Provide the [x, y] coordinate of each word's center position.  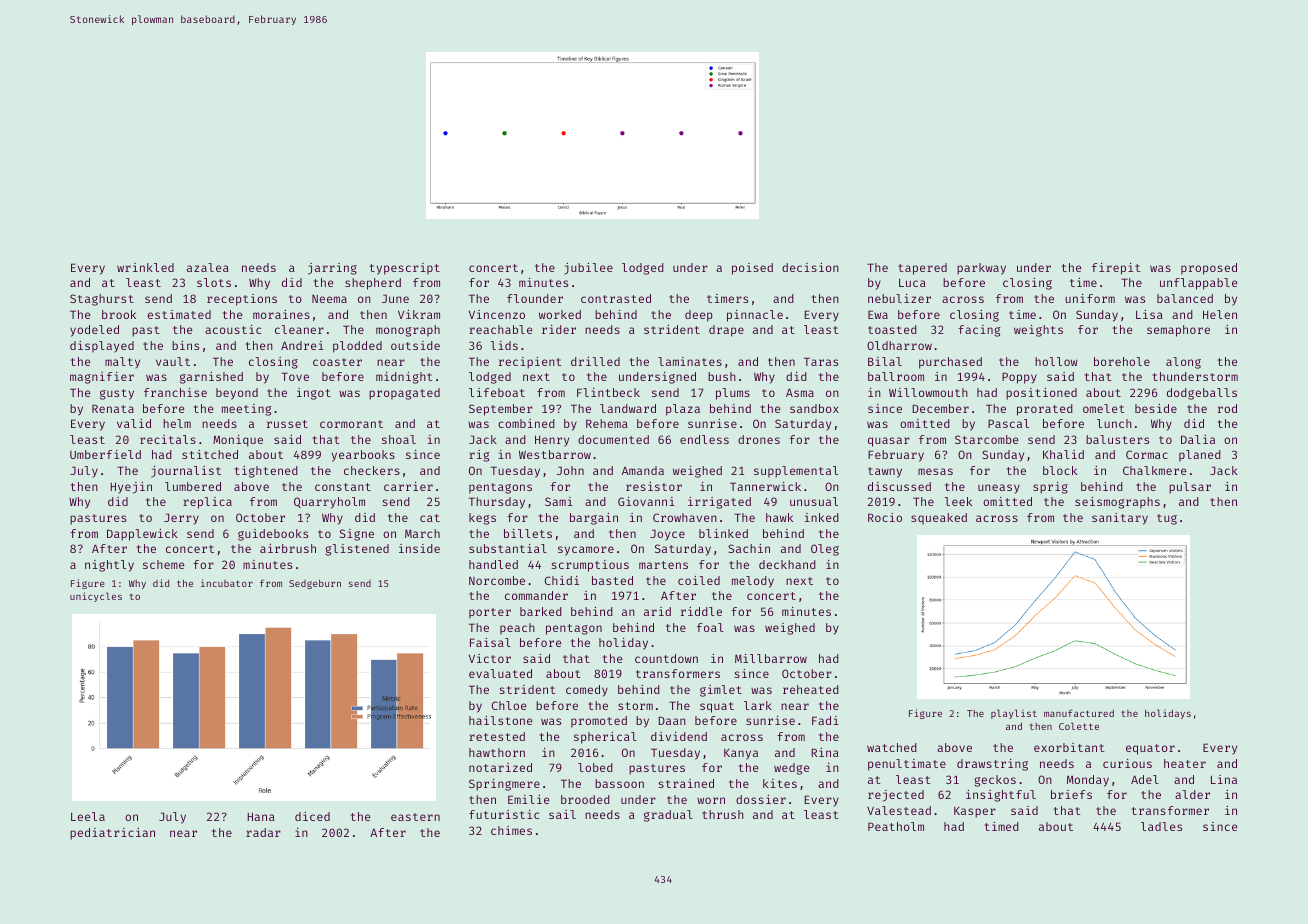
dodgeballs [1202, 394]
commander [536, 595]
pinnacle [755, 316]
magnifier [102, 378]
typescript [404, 269]
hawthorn [497, 752]
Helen [1220, 314]
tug [1167, 519]
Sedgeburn [315, 584]
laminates [690, 361]
